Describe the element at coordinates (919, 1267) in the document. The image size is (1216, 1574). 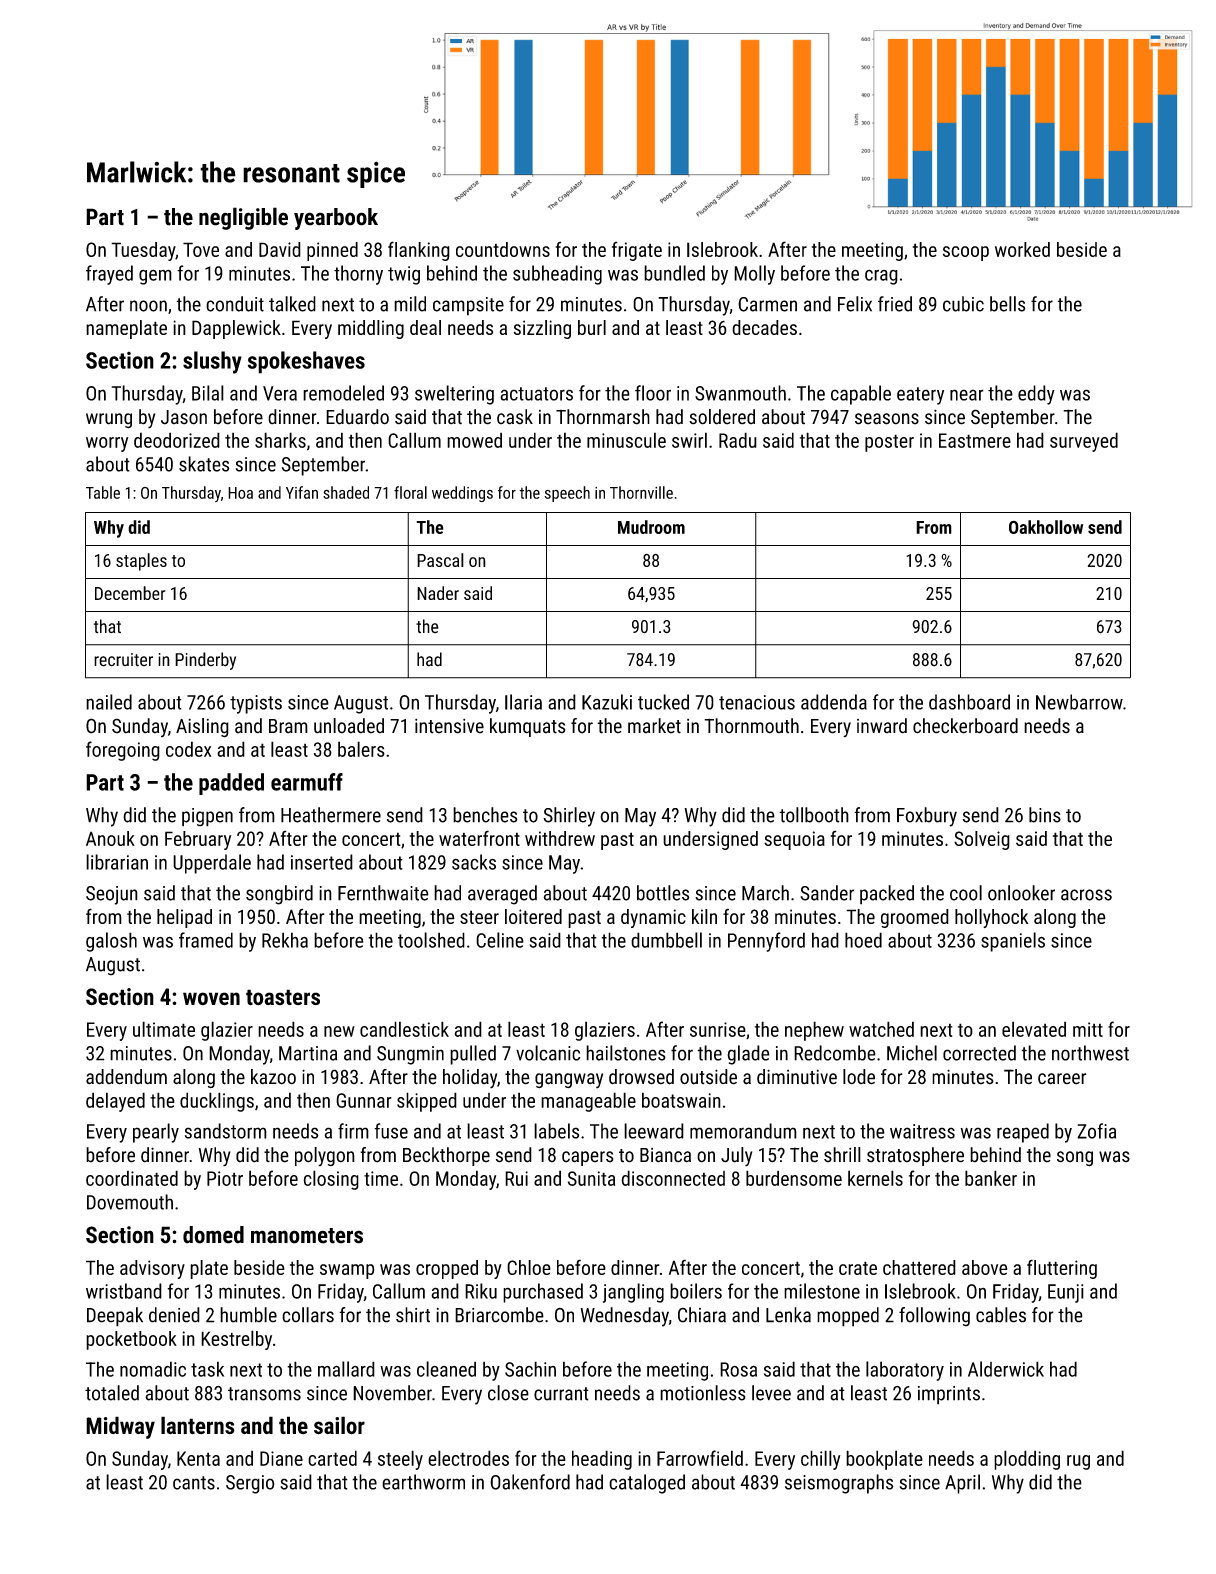
I see `chattered` at that location.
